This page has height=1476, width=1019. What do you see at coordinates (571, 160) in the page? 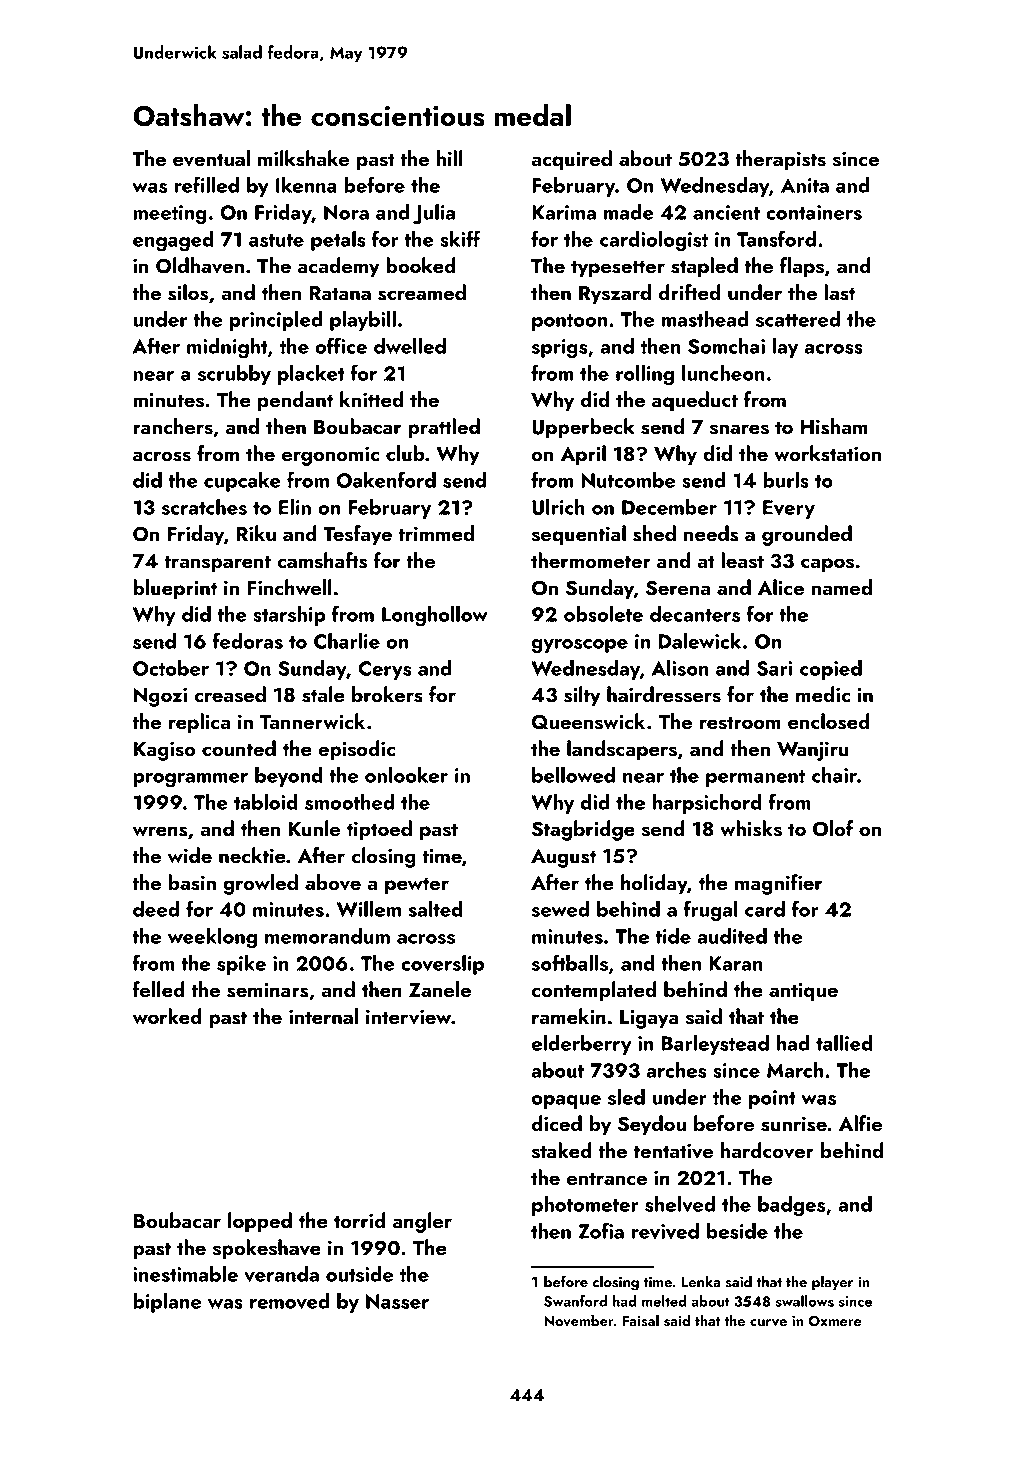
I see `acquired` at bounding box center [571, 160].
